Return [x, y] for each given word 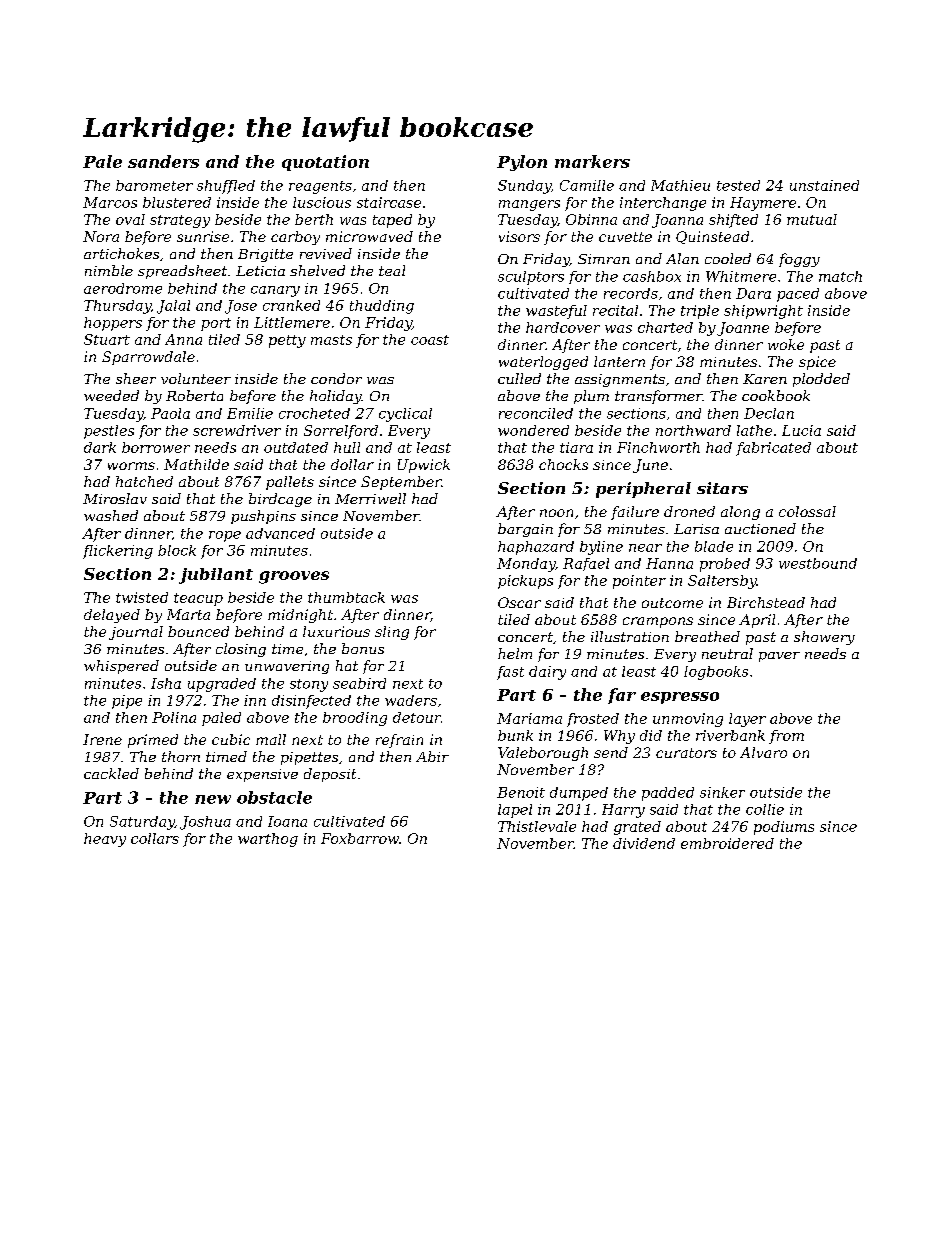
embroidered [727, 843]
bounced [198, 631]
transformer [658, 397]
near [645, 548]
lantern [619, 361]
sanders [163, 161]
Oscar [519, 602]
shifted [733, 221]
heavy [105, 840]
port [216, 324]
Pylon [522, 163]
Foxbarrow [360, 838]
